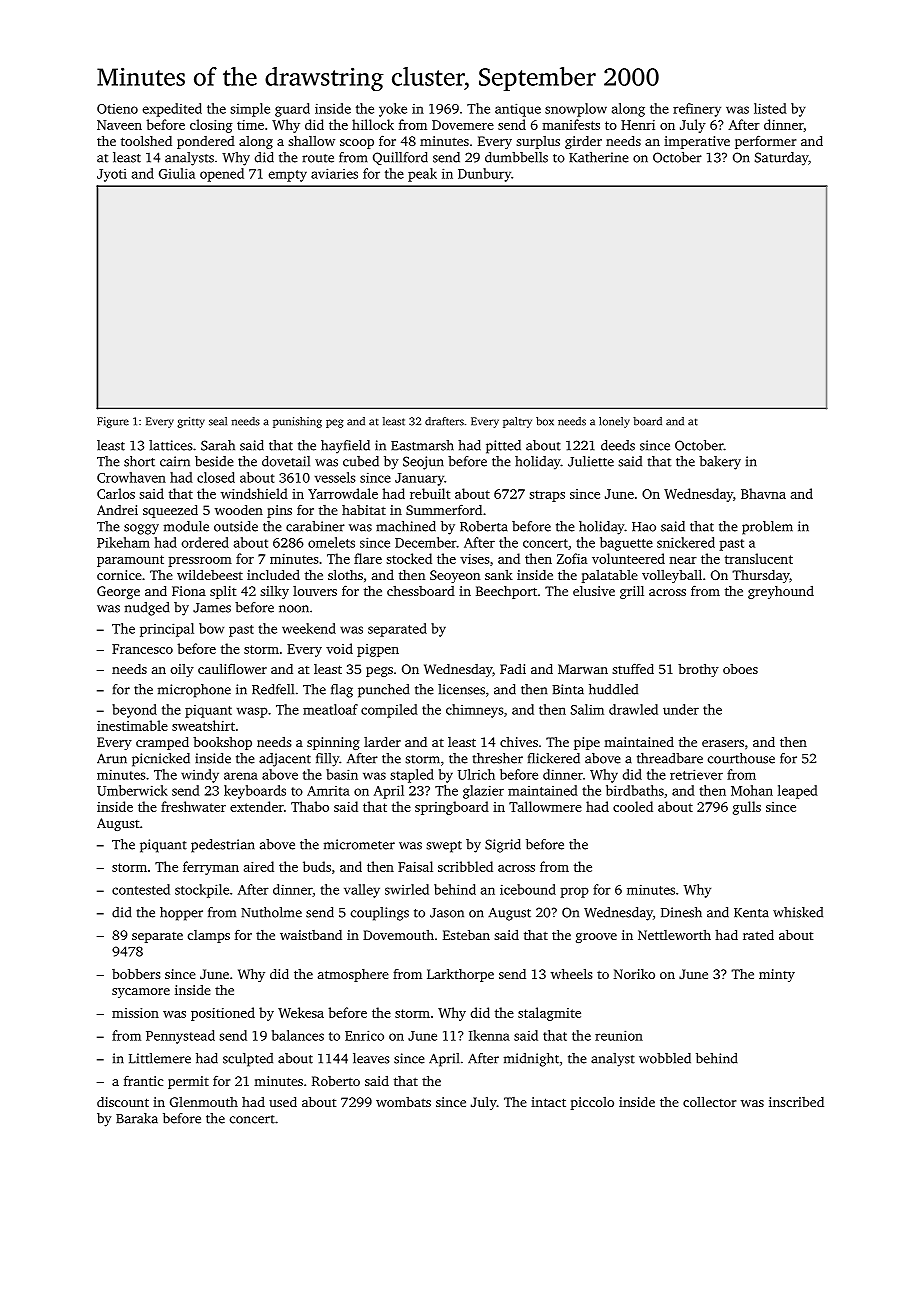 The height and width of the page is (1308, 924). What do you see at coordinates (211, 868) in the page?
I see `ferryman` at bounding box center [211, 868].
